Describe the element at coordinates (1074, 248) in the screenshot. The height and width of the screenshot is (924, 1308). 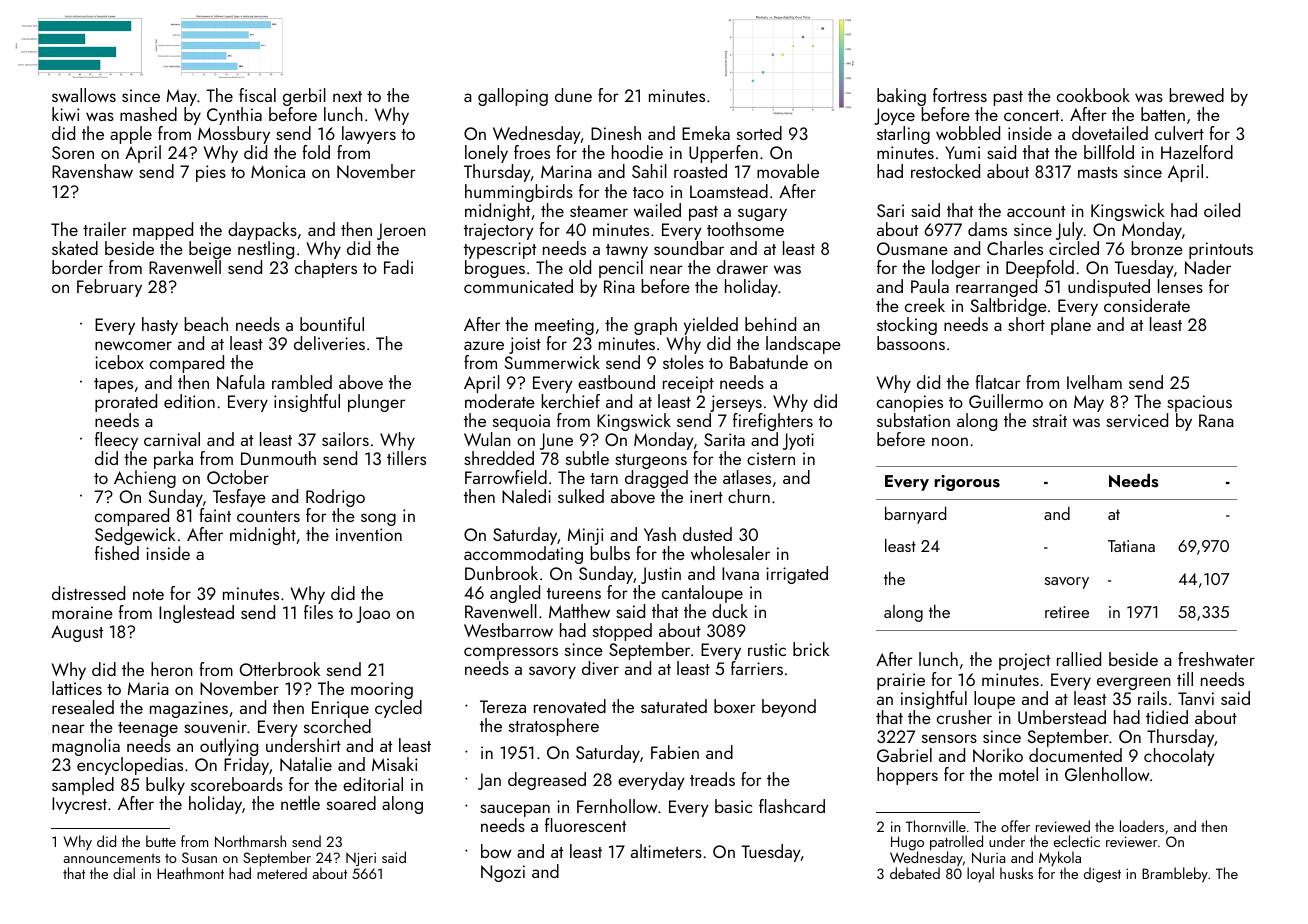
I see `circled` at that location.
